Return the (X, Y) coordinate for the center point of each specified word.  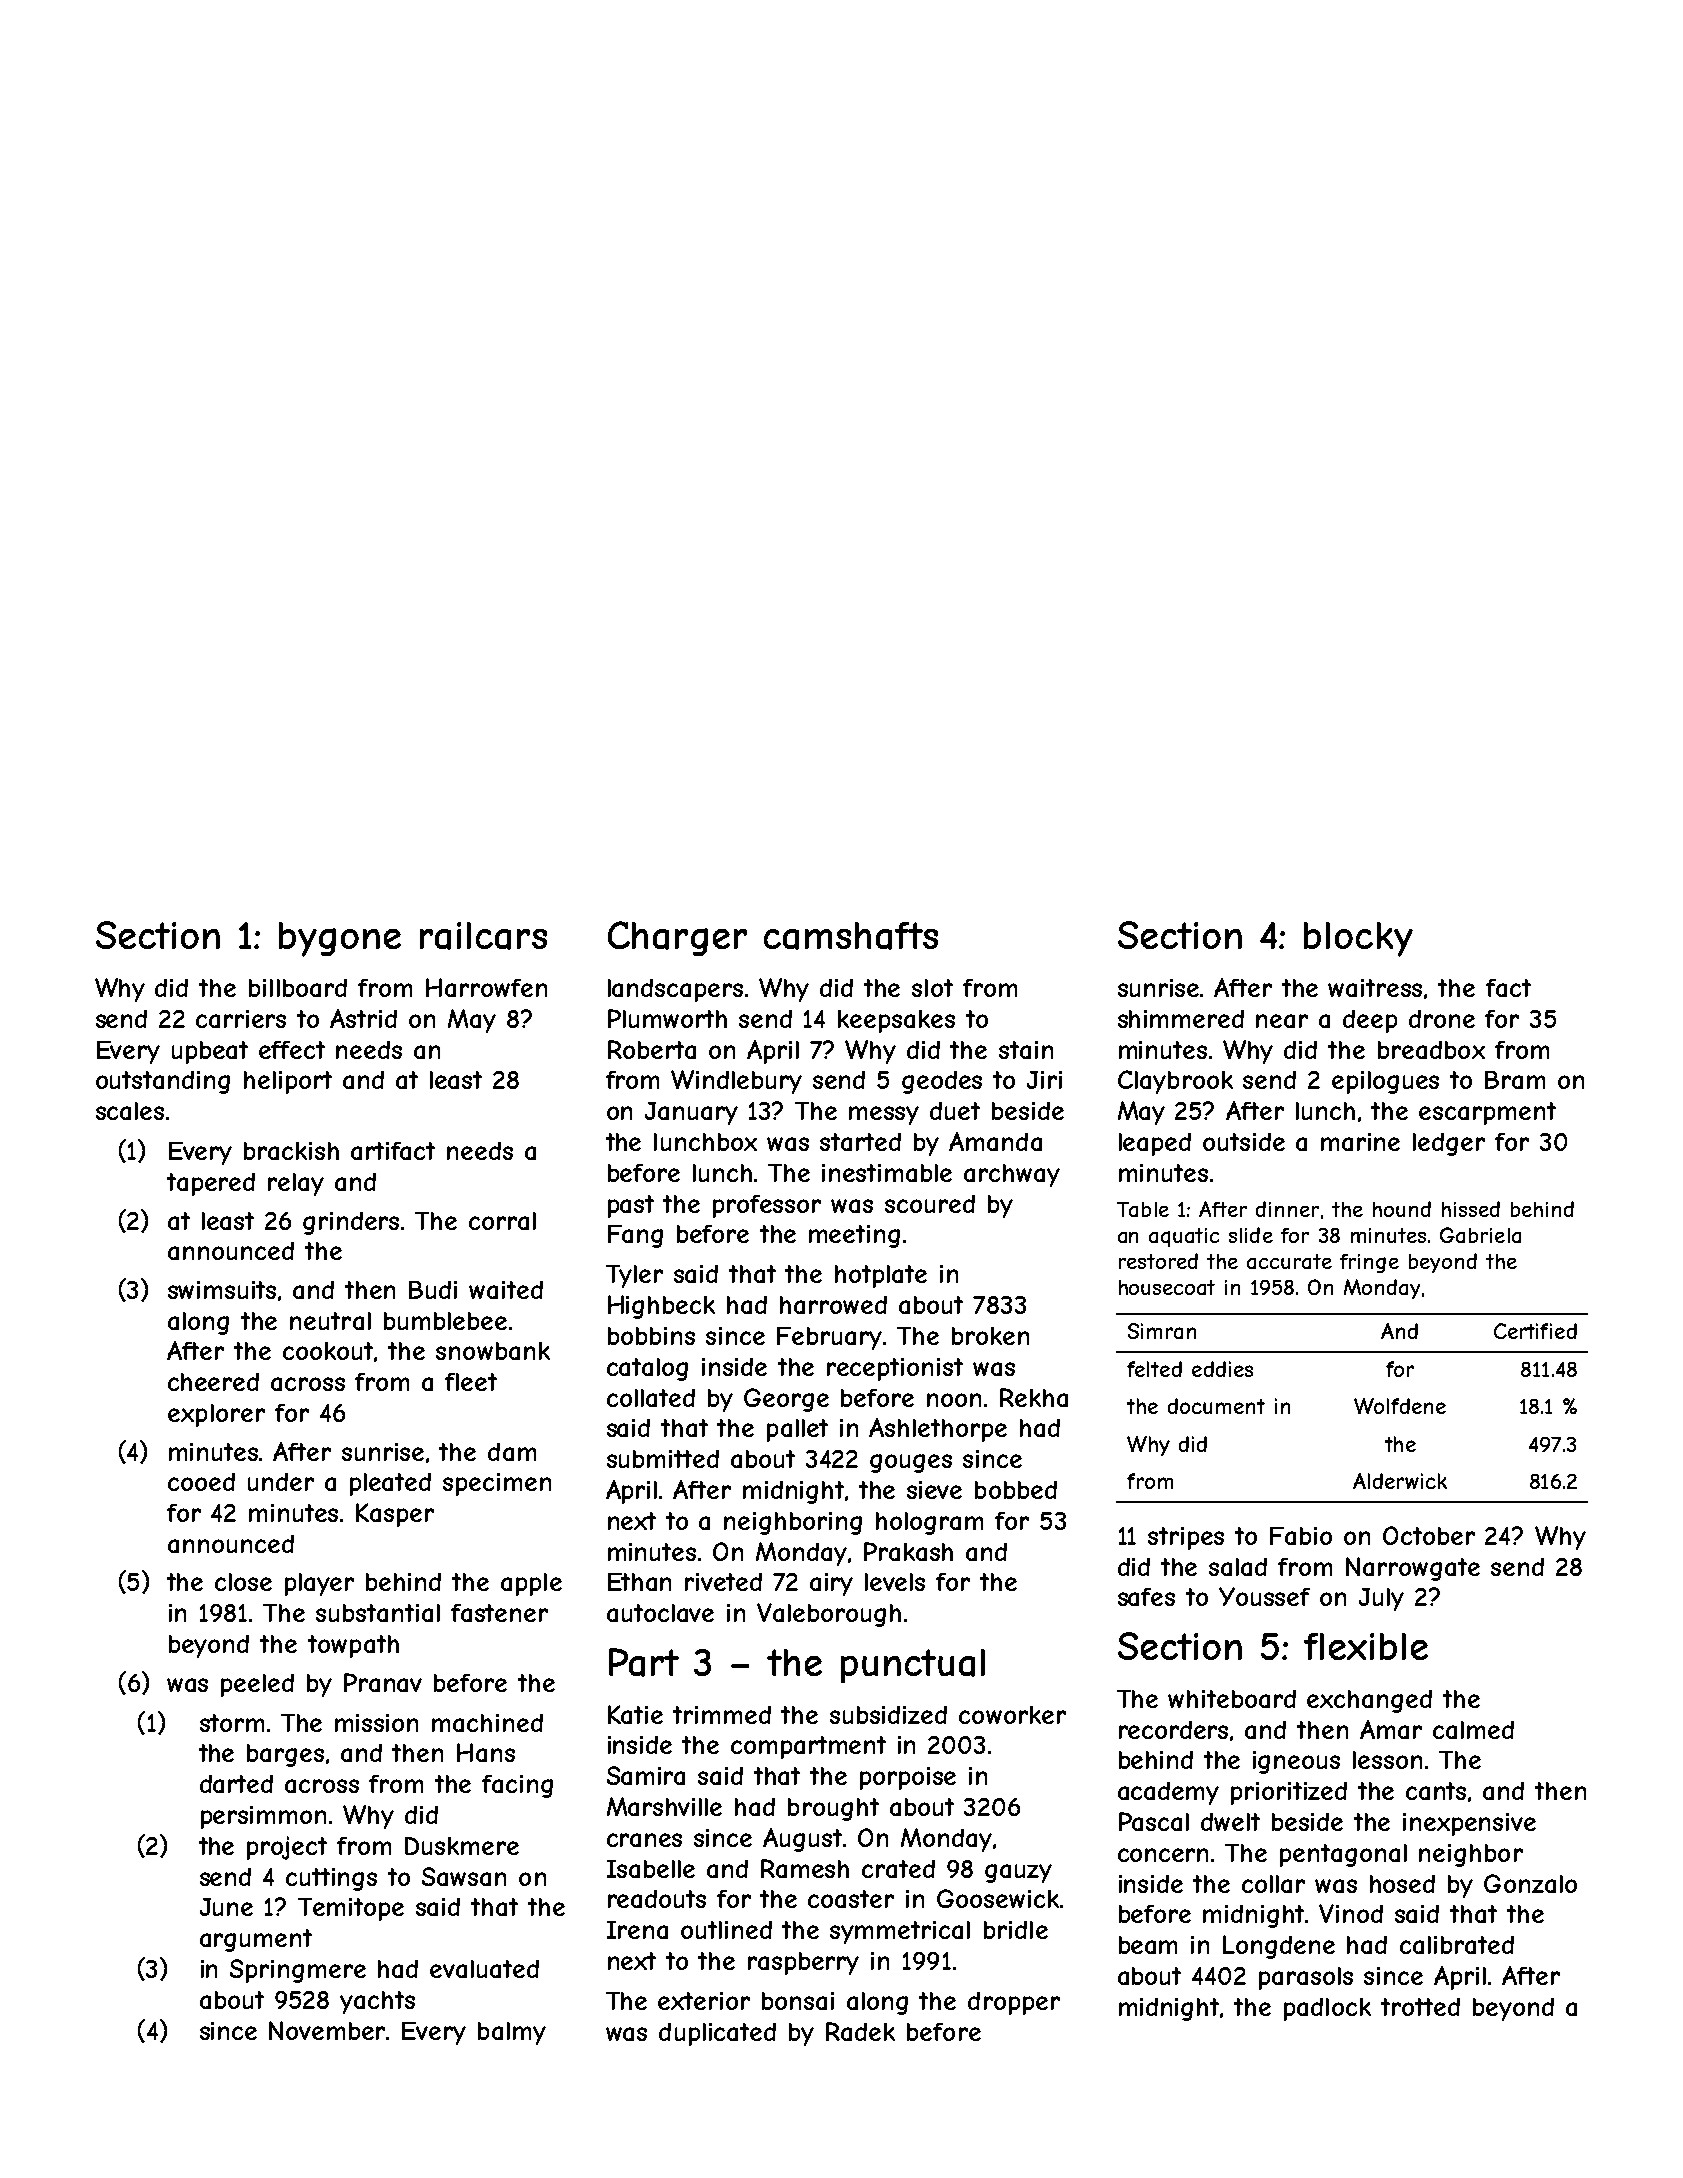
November (328, 2030)
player (319, 1584)
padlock (1327, 2009)
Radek (860, 2031)
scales (130, 1111)
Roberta (652, 1049)
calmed (1473, 1730)
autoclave (660, 1613)
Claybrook (1175, 1082)
